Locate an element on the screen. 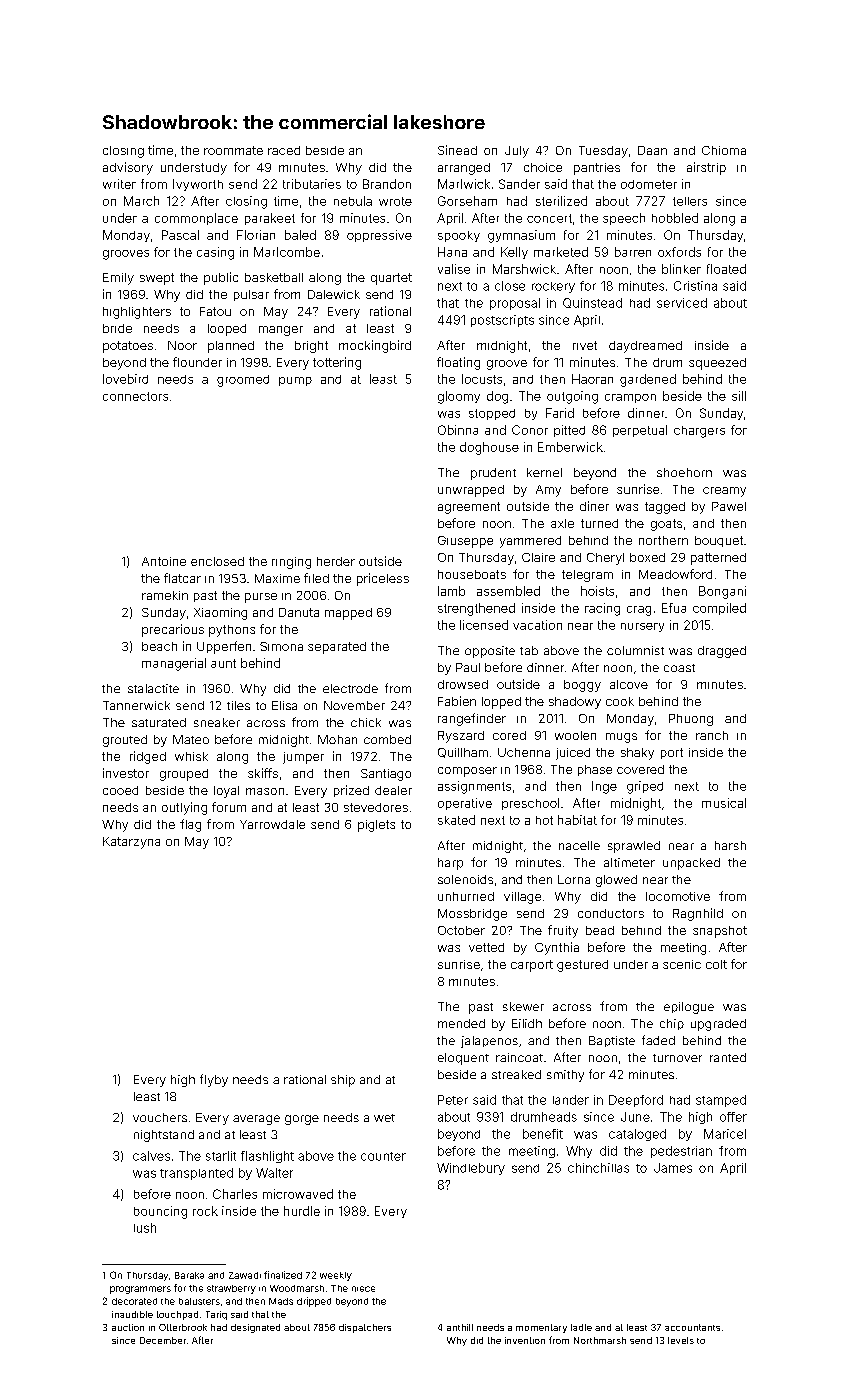 This screenshot has height=1400, width=849. harsh is located at coordinates (730, 845).
